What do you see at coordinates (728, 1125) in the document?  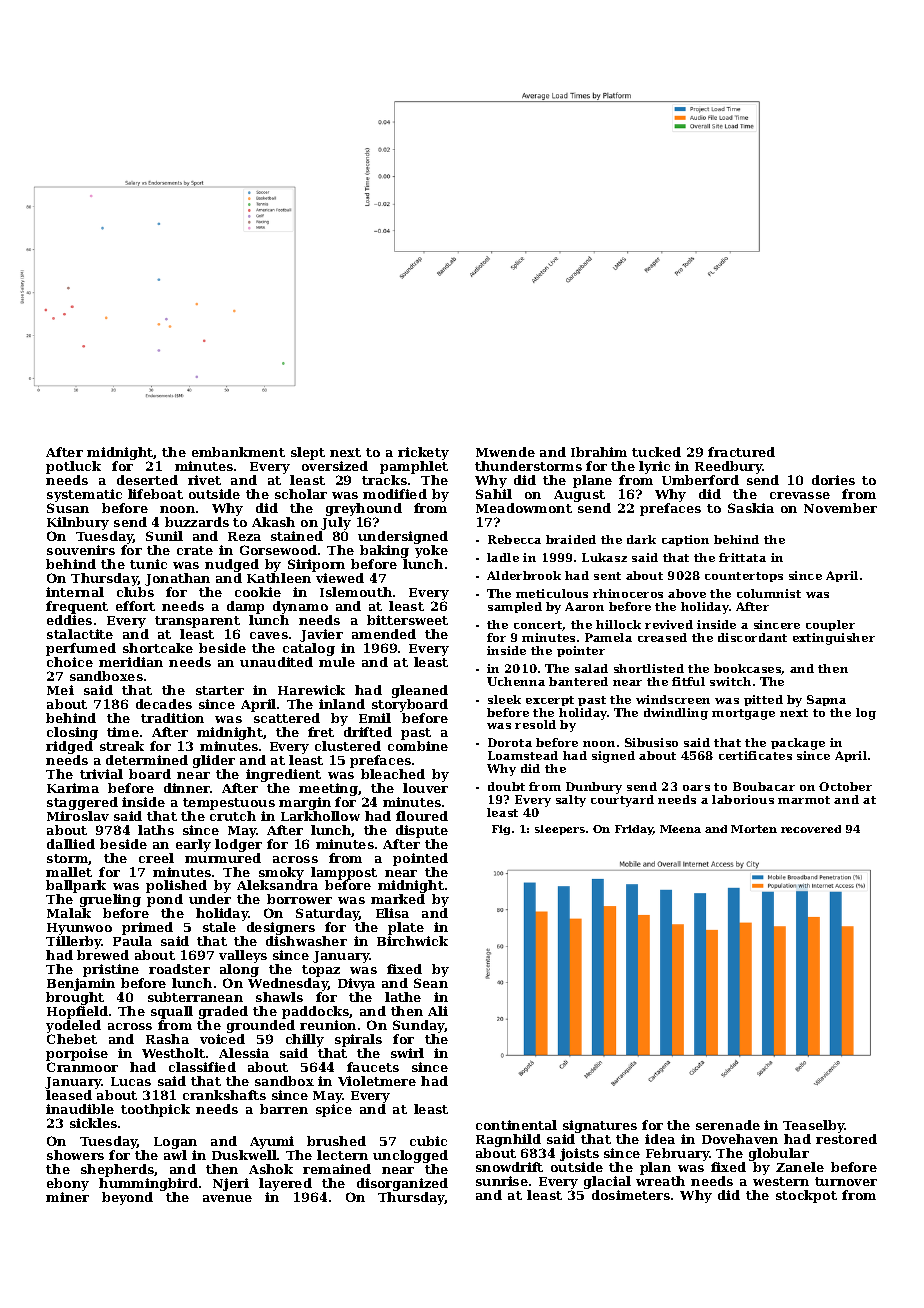 I see `serenade` at bounding box center [728, 1125].
